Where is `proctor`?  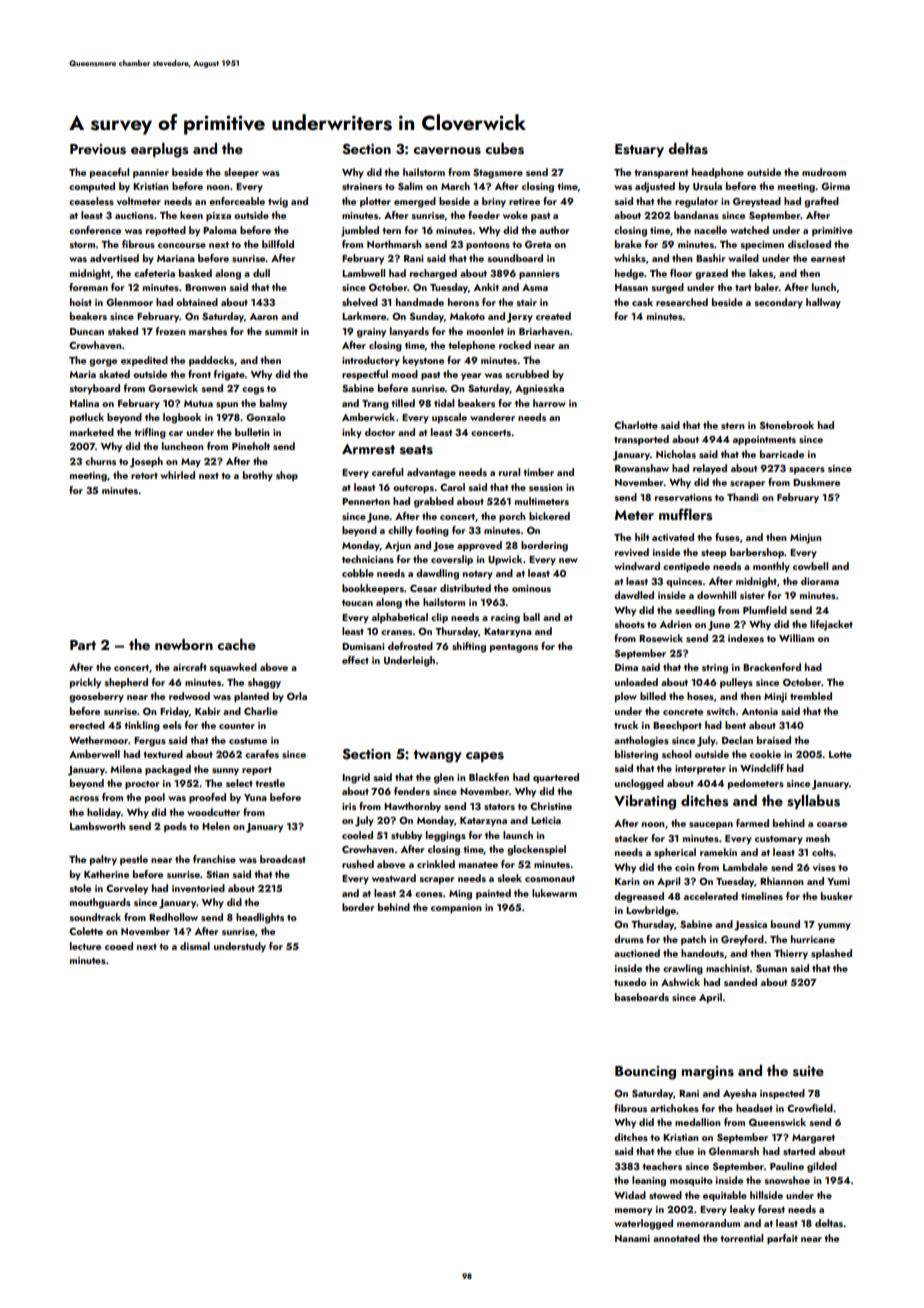
proctor is located at coordinates (142, 784).
